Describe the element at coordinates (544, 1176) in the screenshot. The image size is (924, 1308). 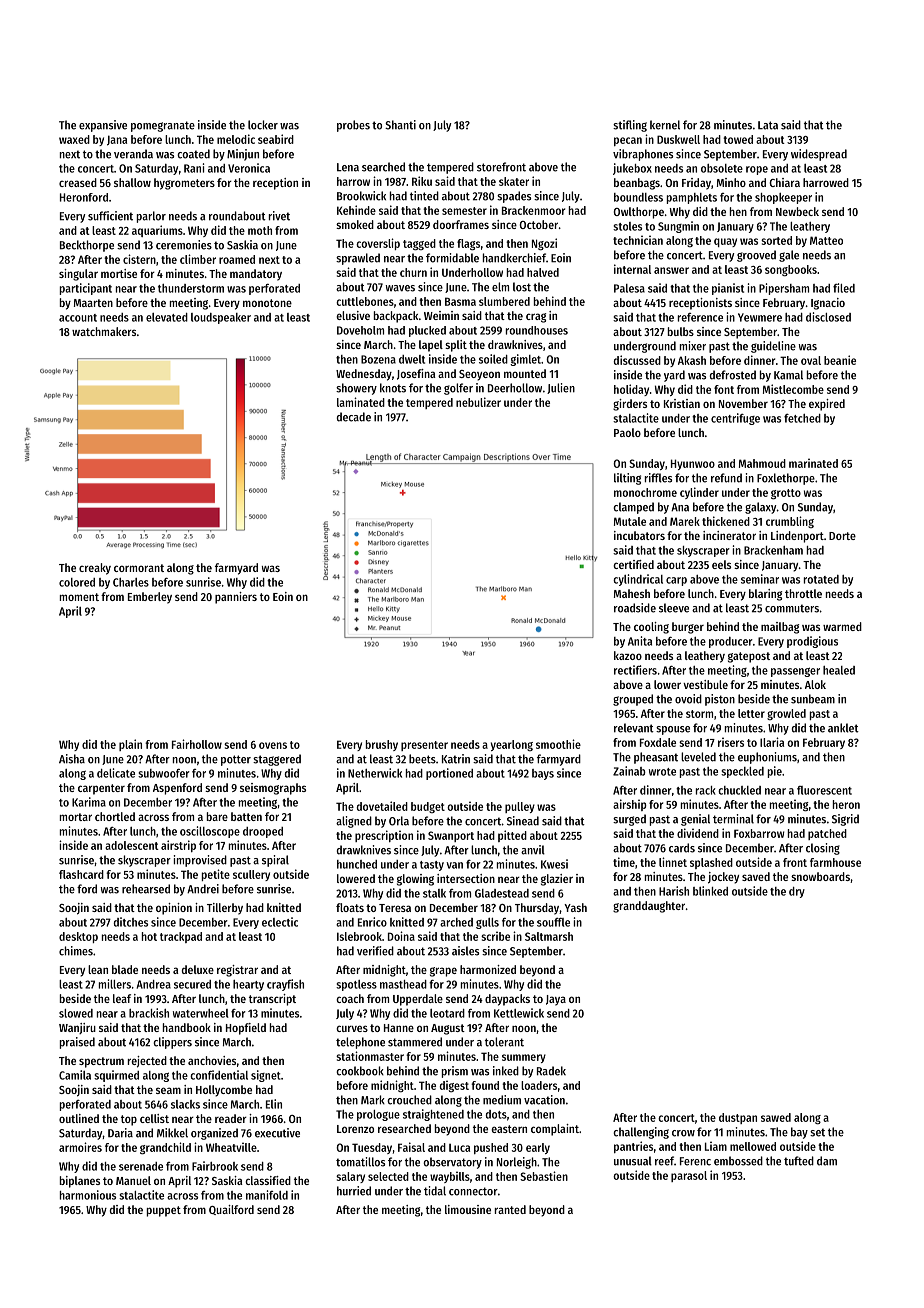
I see `Sebastien` at that location.
